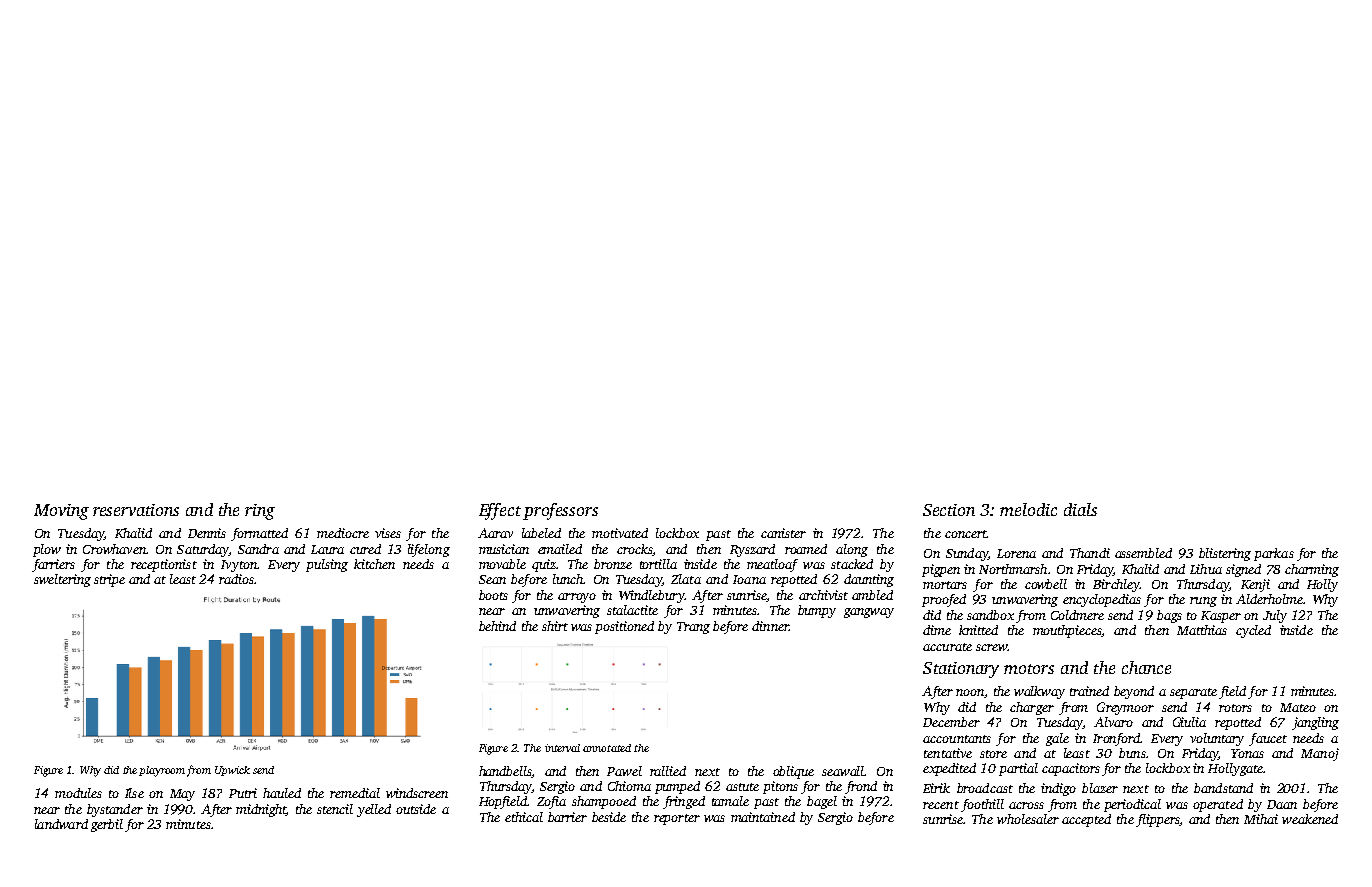  I want to click on Lorena, so click(1016, 553).
